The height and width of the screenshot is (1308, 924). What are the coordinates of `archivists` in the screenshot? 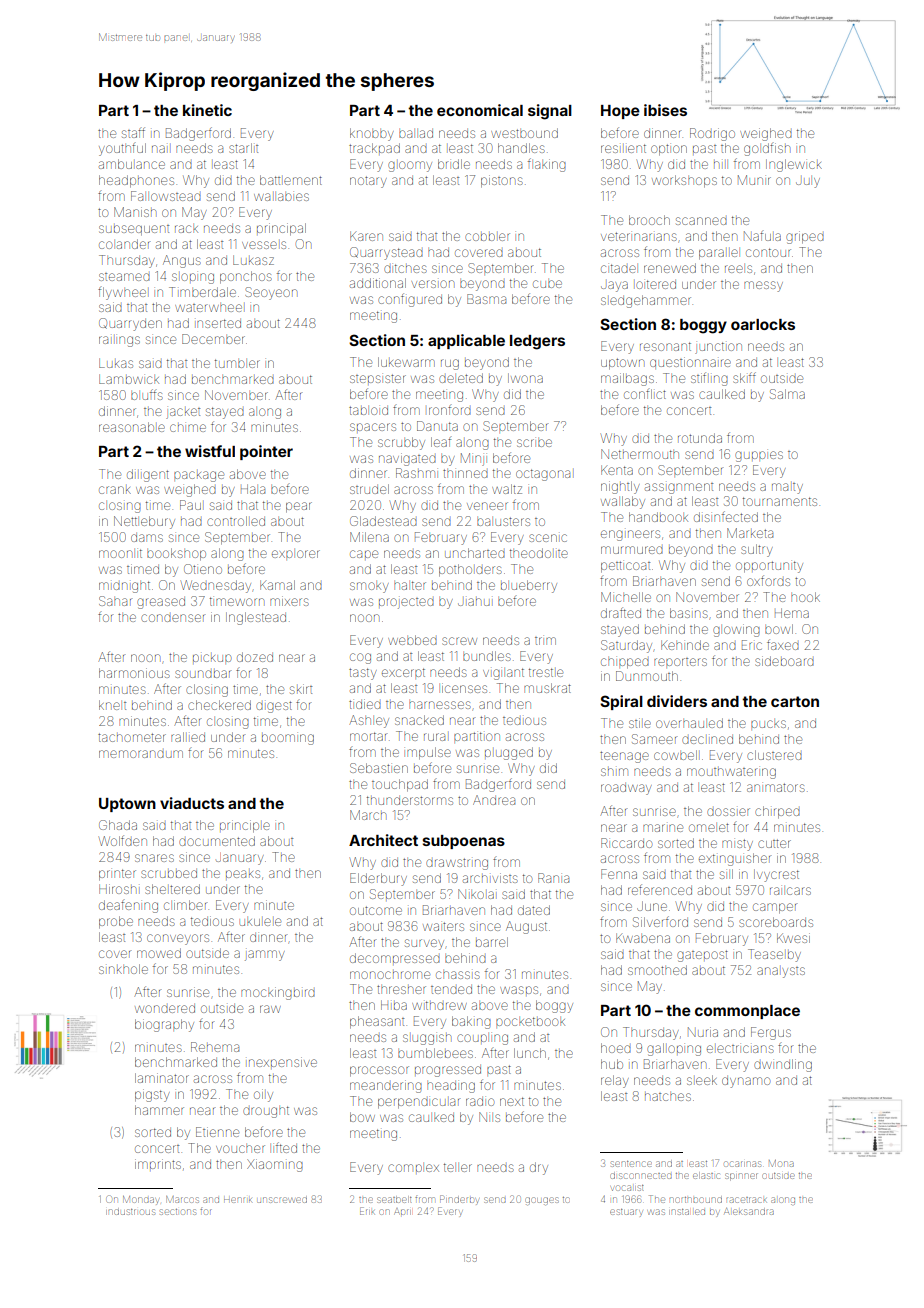 It's located at (490, 878).
